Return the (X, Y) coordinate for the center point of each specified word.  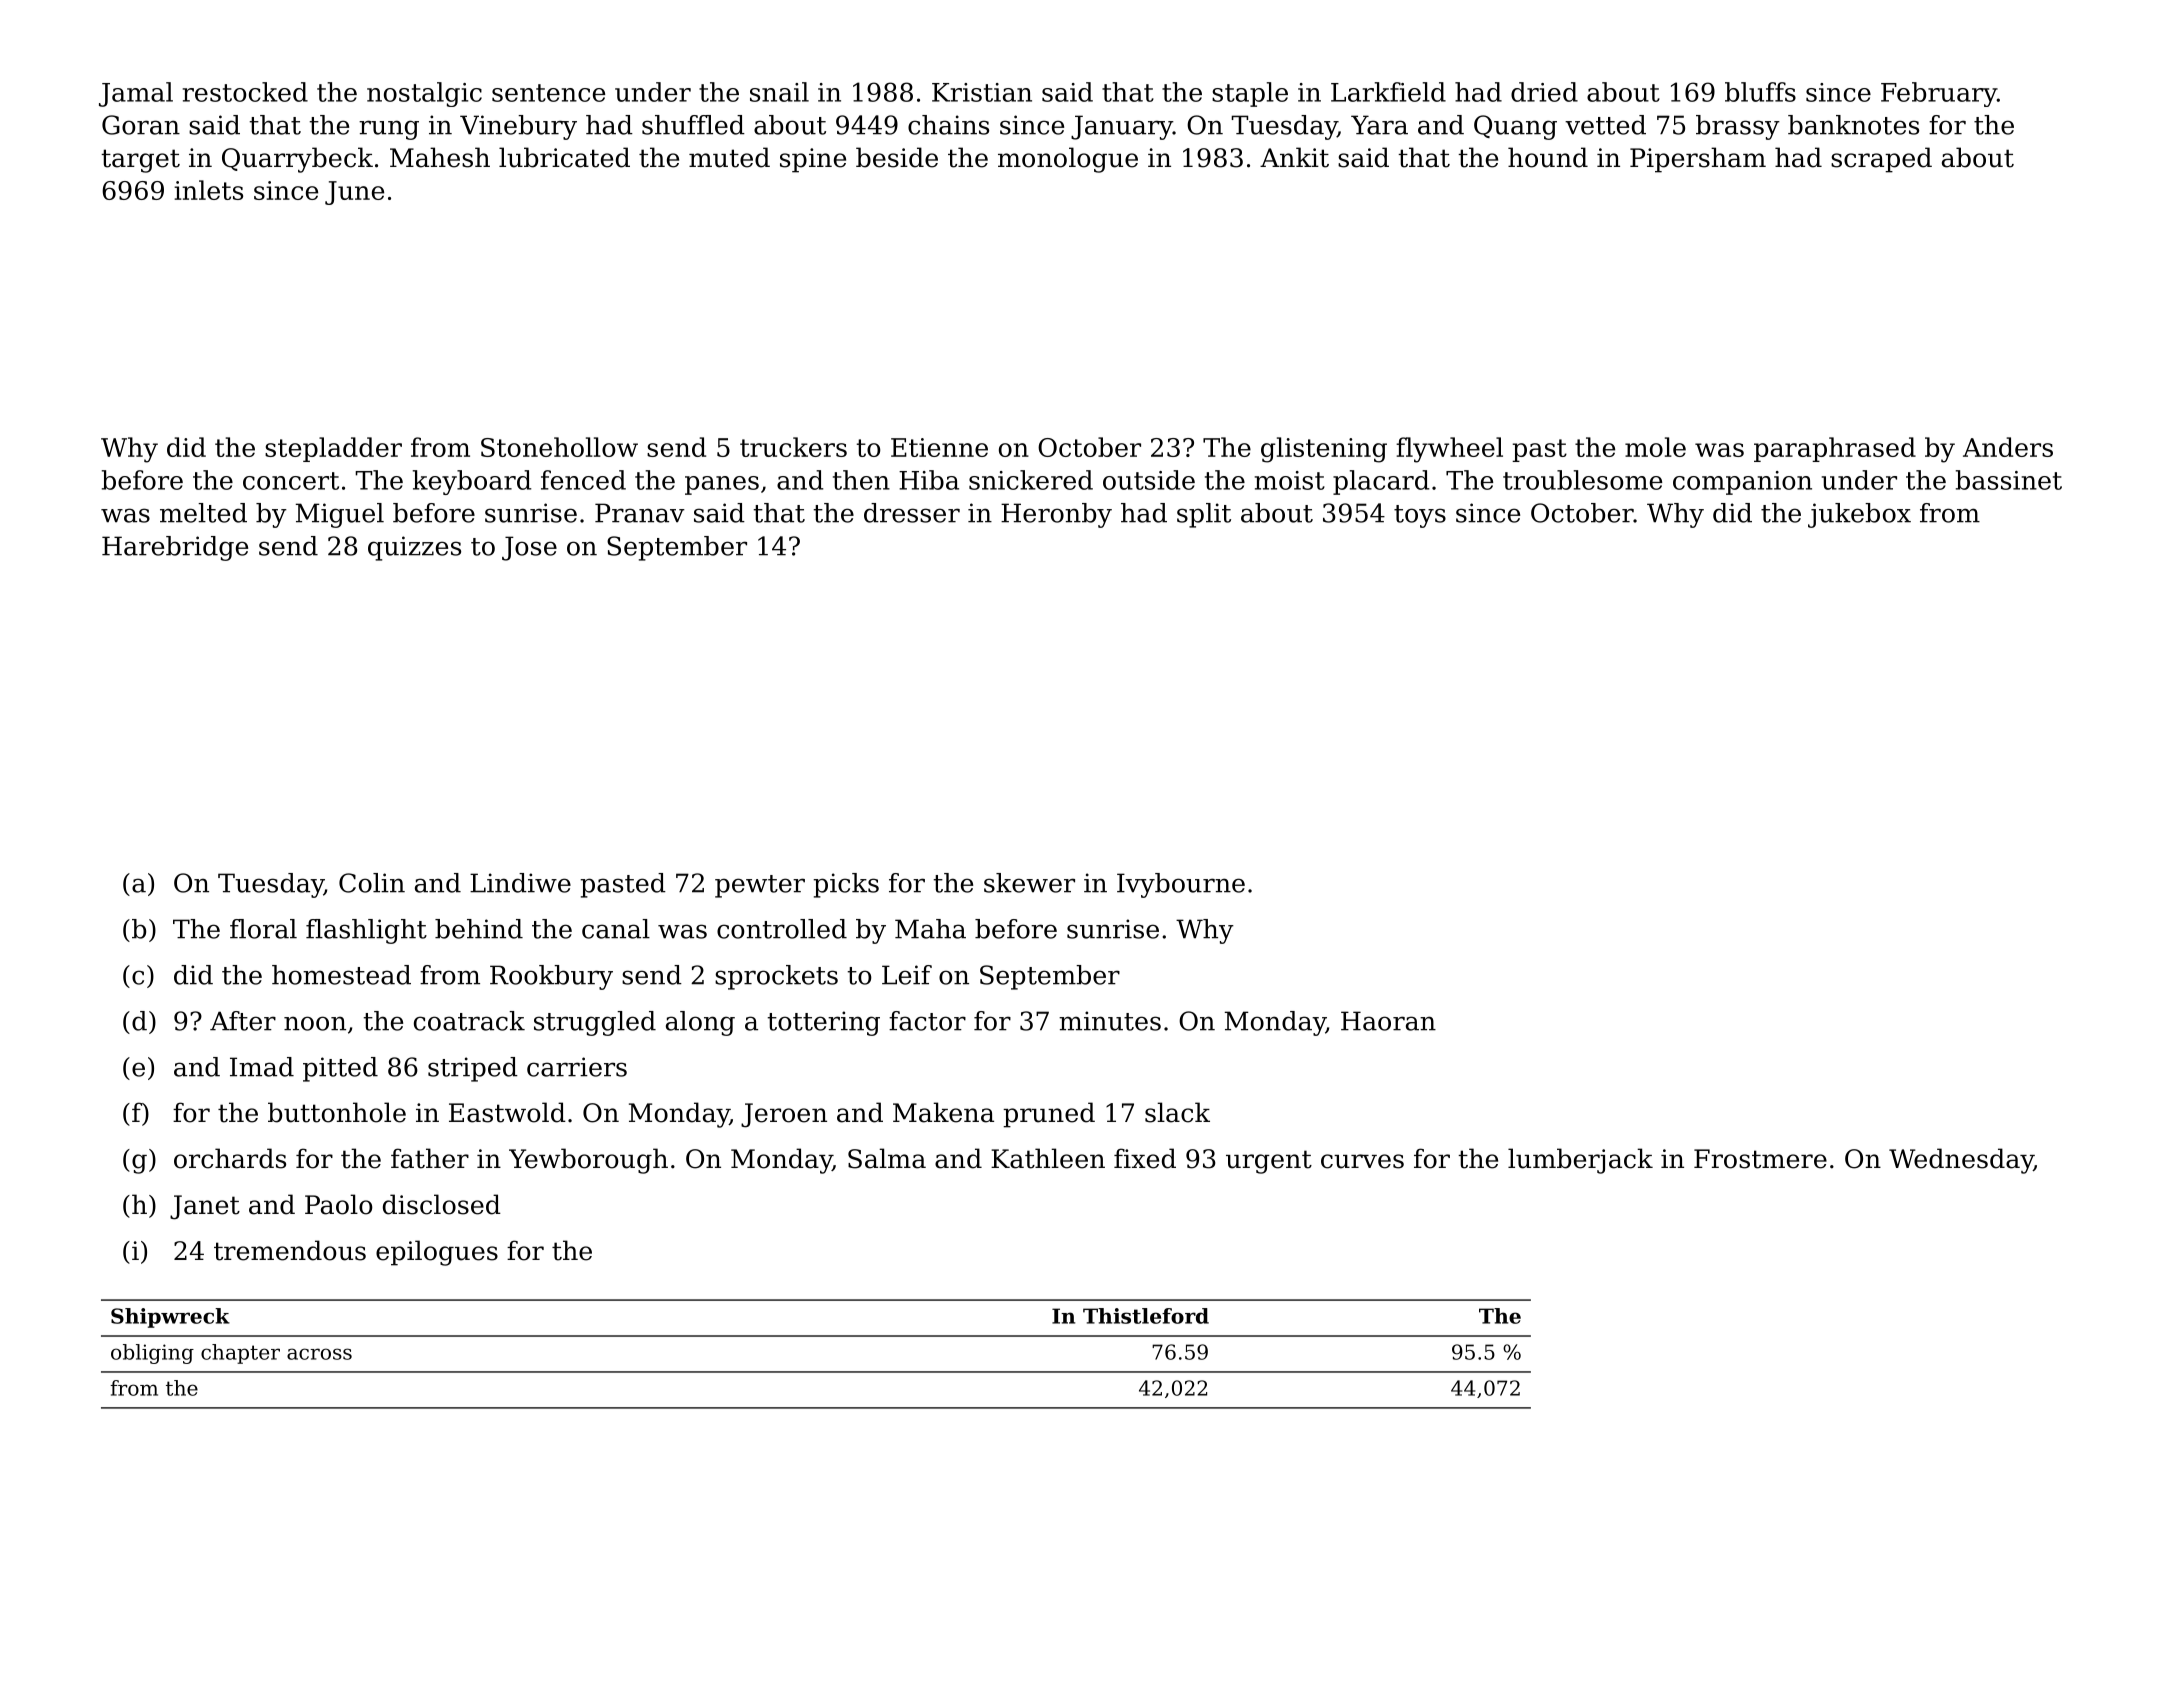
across (319, 1354)
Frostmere (1760, 1159)
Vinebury (518, 127)
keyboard (472, 482)
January (1122, 127)
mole (1655, 447)
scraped (1881, 160)
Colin (372, 883)
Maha (930, 929)
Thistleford (1146, 1316)
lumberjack (1580, 1161)
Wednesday (1961, 1161)
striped (473, 1069)
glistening (1324, 450)
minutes (1110, 1021)
